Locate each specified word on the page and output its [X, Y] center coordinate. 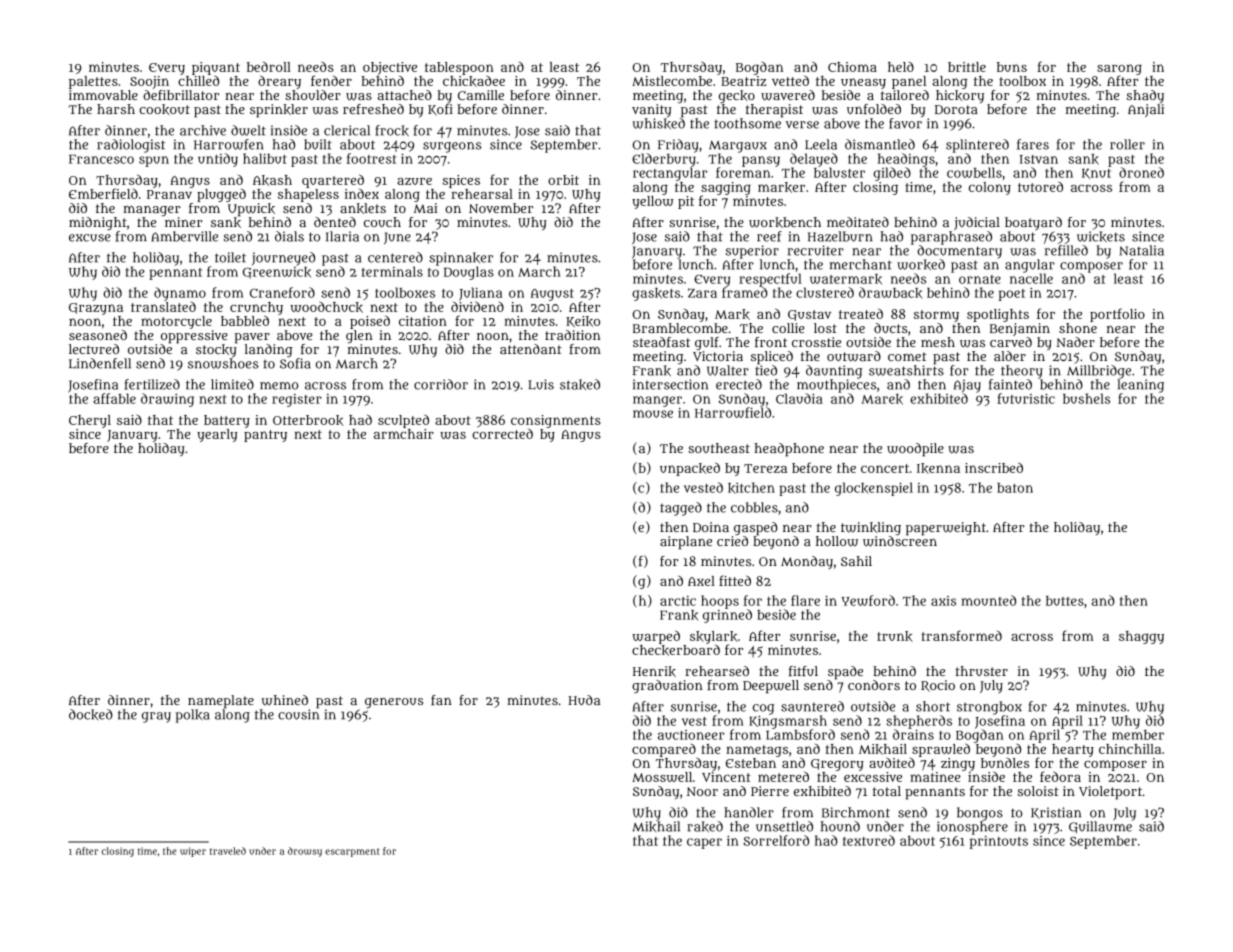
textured [869, 840]
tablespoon [459, 68]
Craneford [282, 292]
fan [441, 700]
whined [284, 700]
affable [114, 398]
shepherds [919, 722]
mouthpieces [836, 386]
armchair [404, 434]
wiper [193, 852]
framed [745, 292]
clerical [347, 130]
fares [1033, 144]
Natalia [1142, 250]
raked [705, 826]
